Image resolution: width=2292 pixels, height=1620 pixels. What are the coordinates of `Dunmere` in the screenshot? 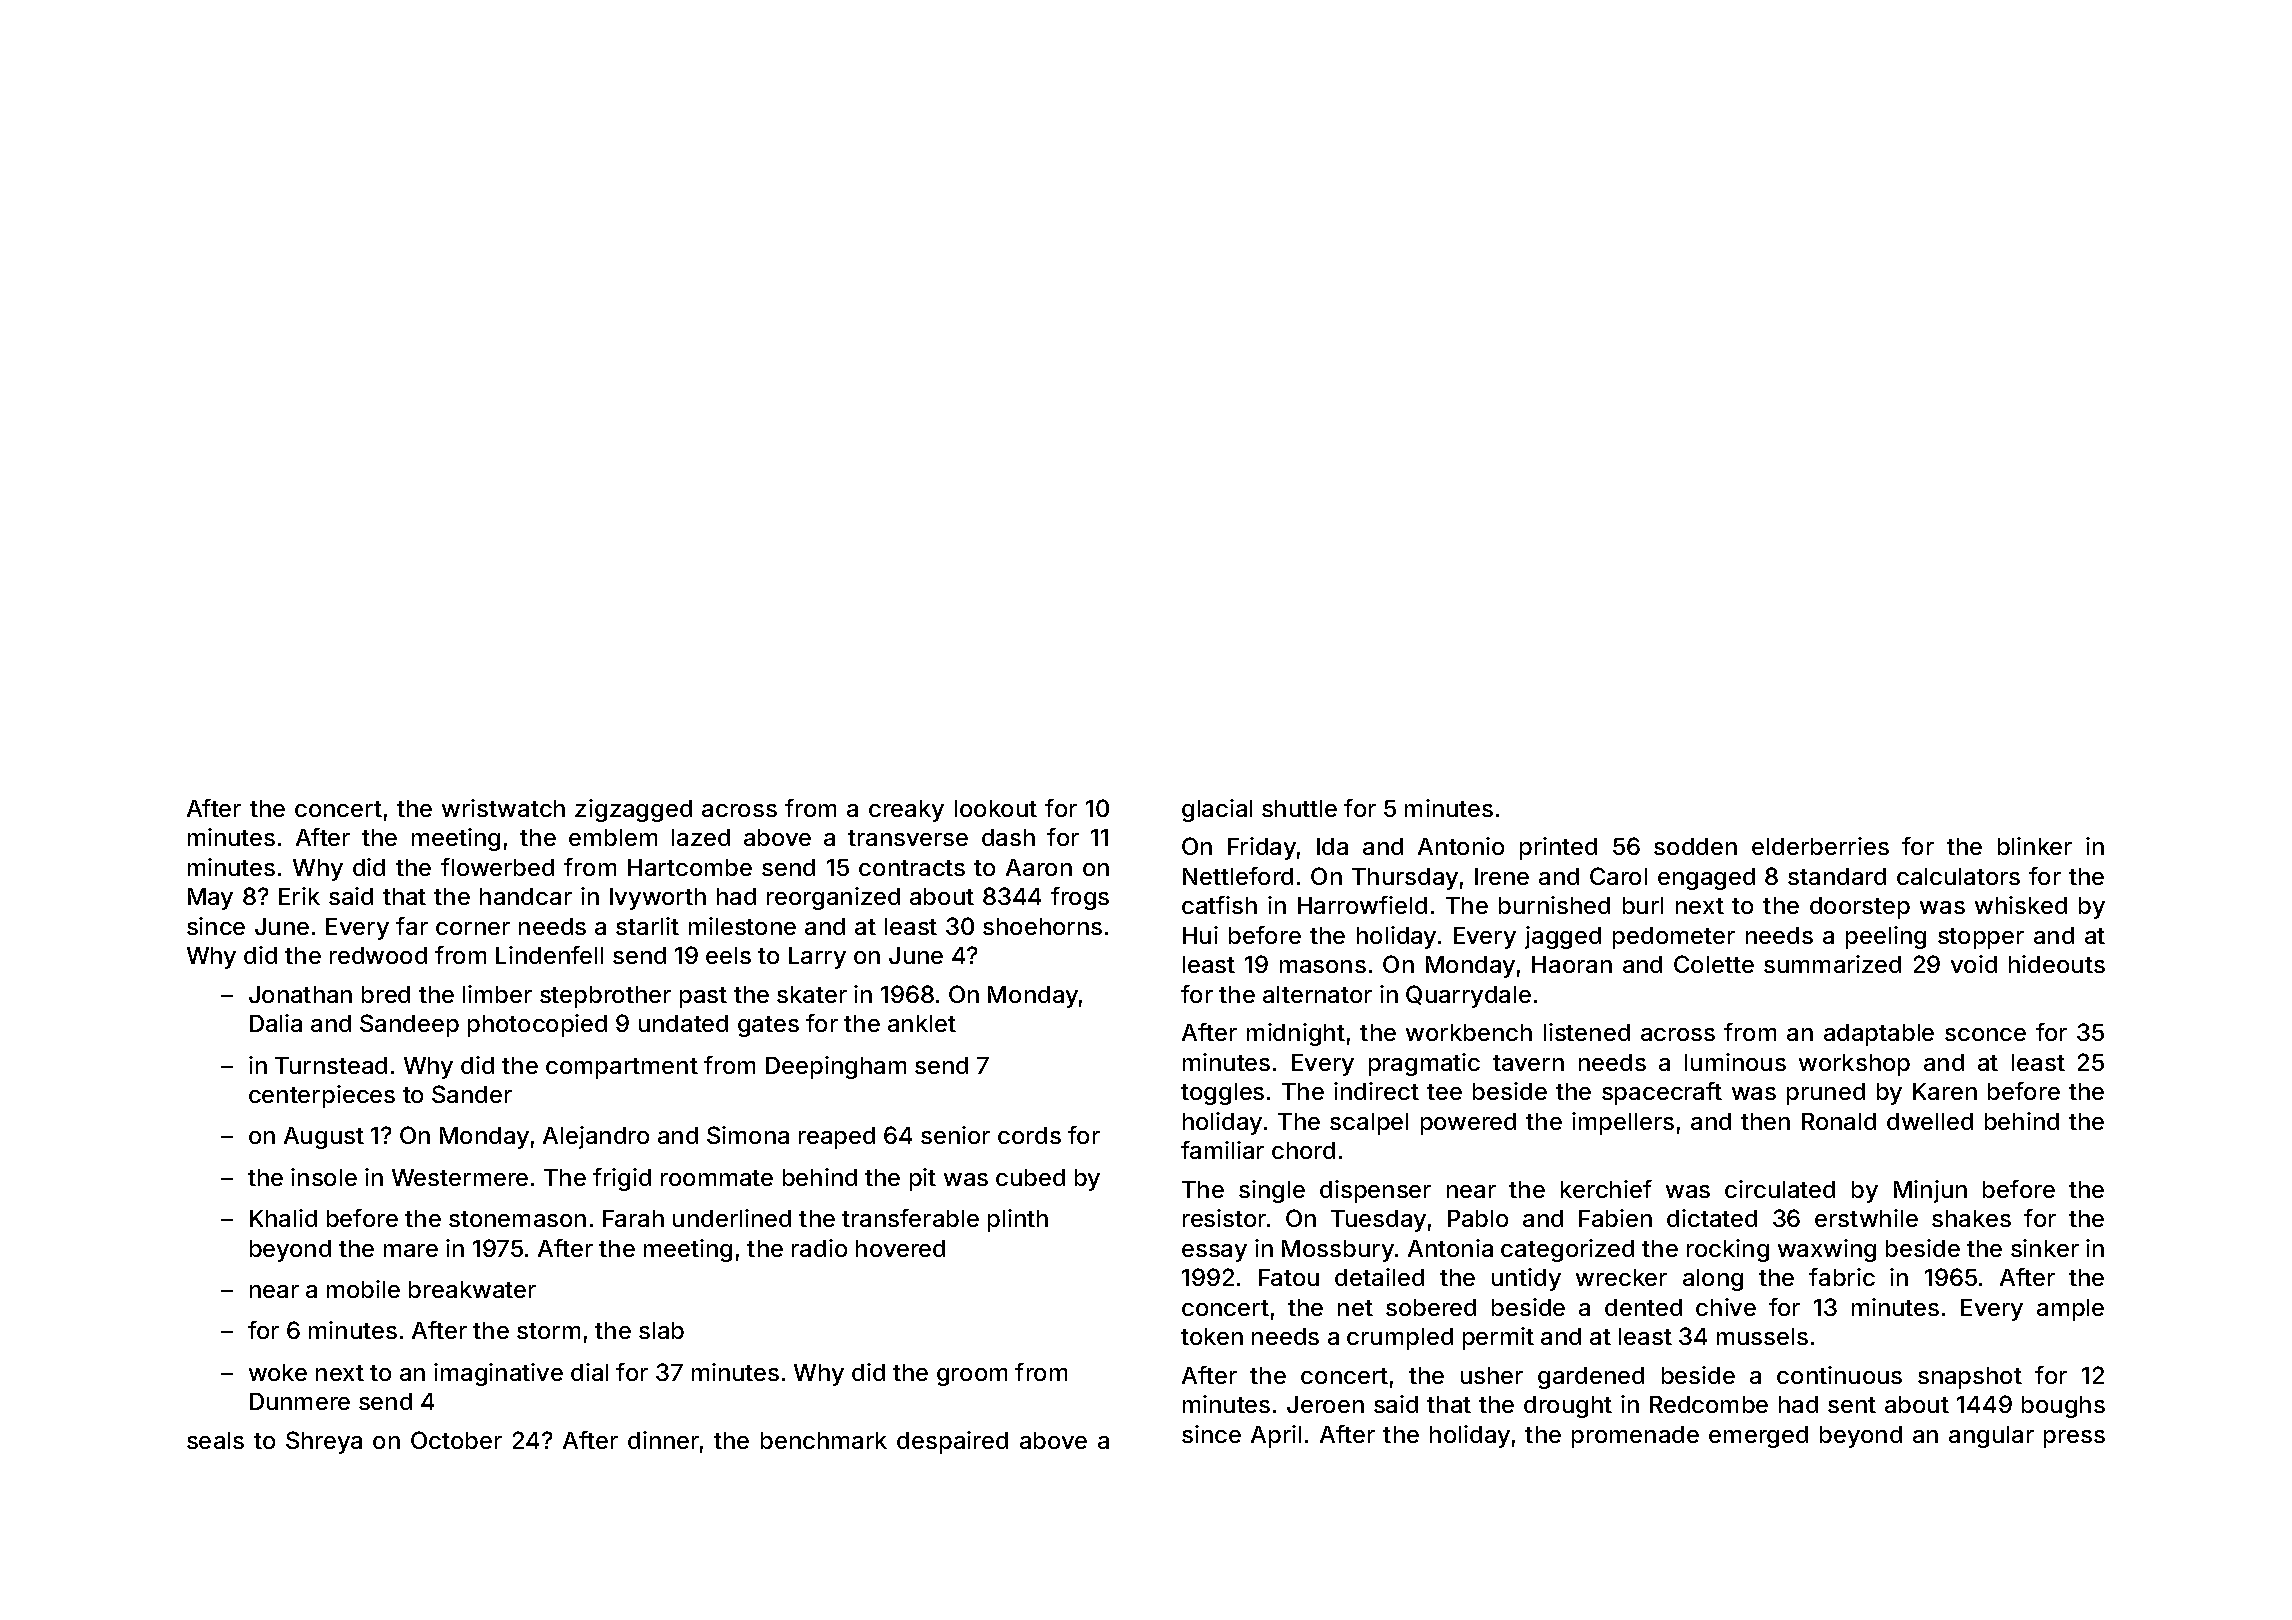 It's located at (300, 1401).
